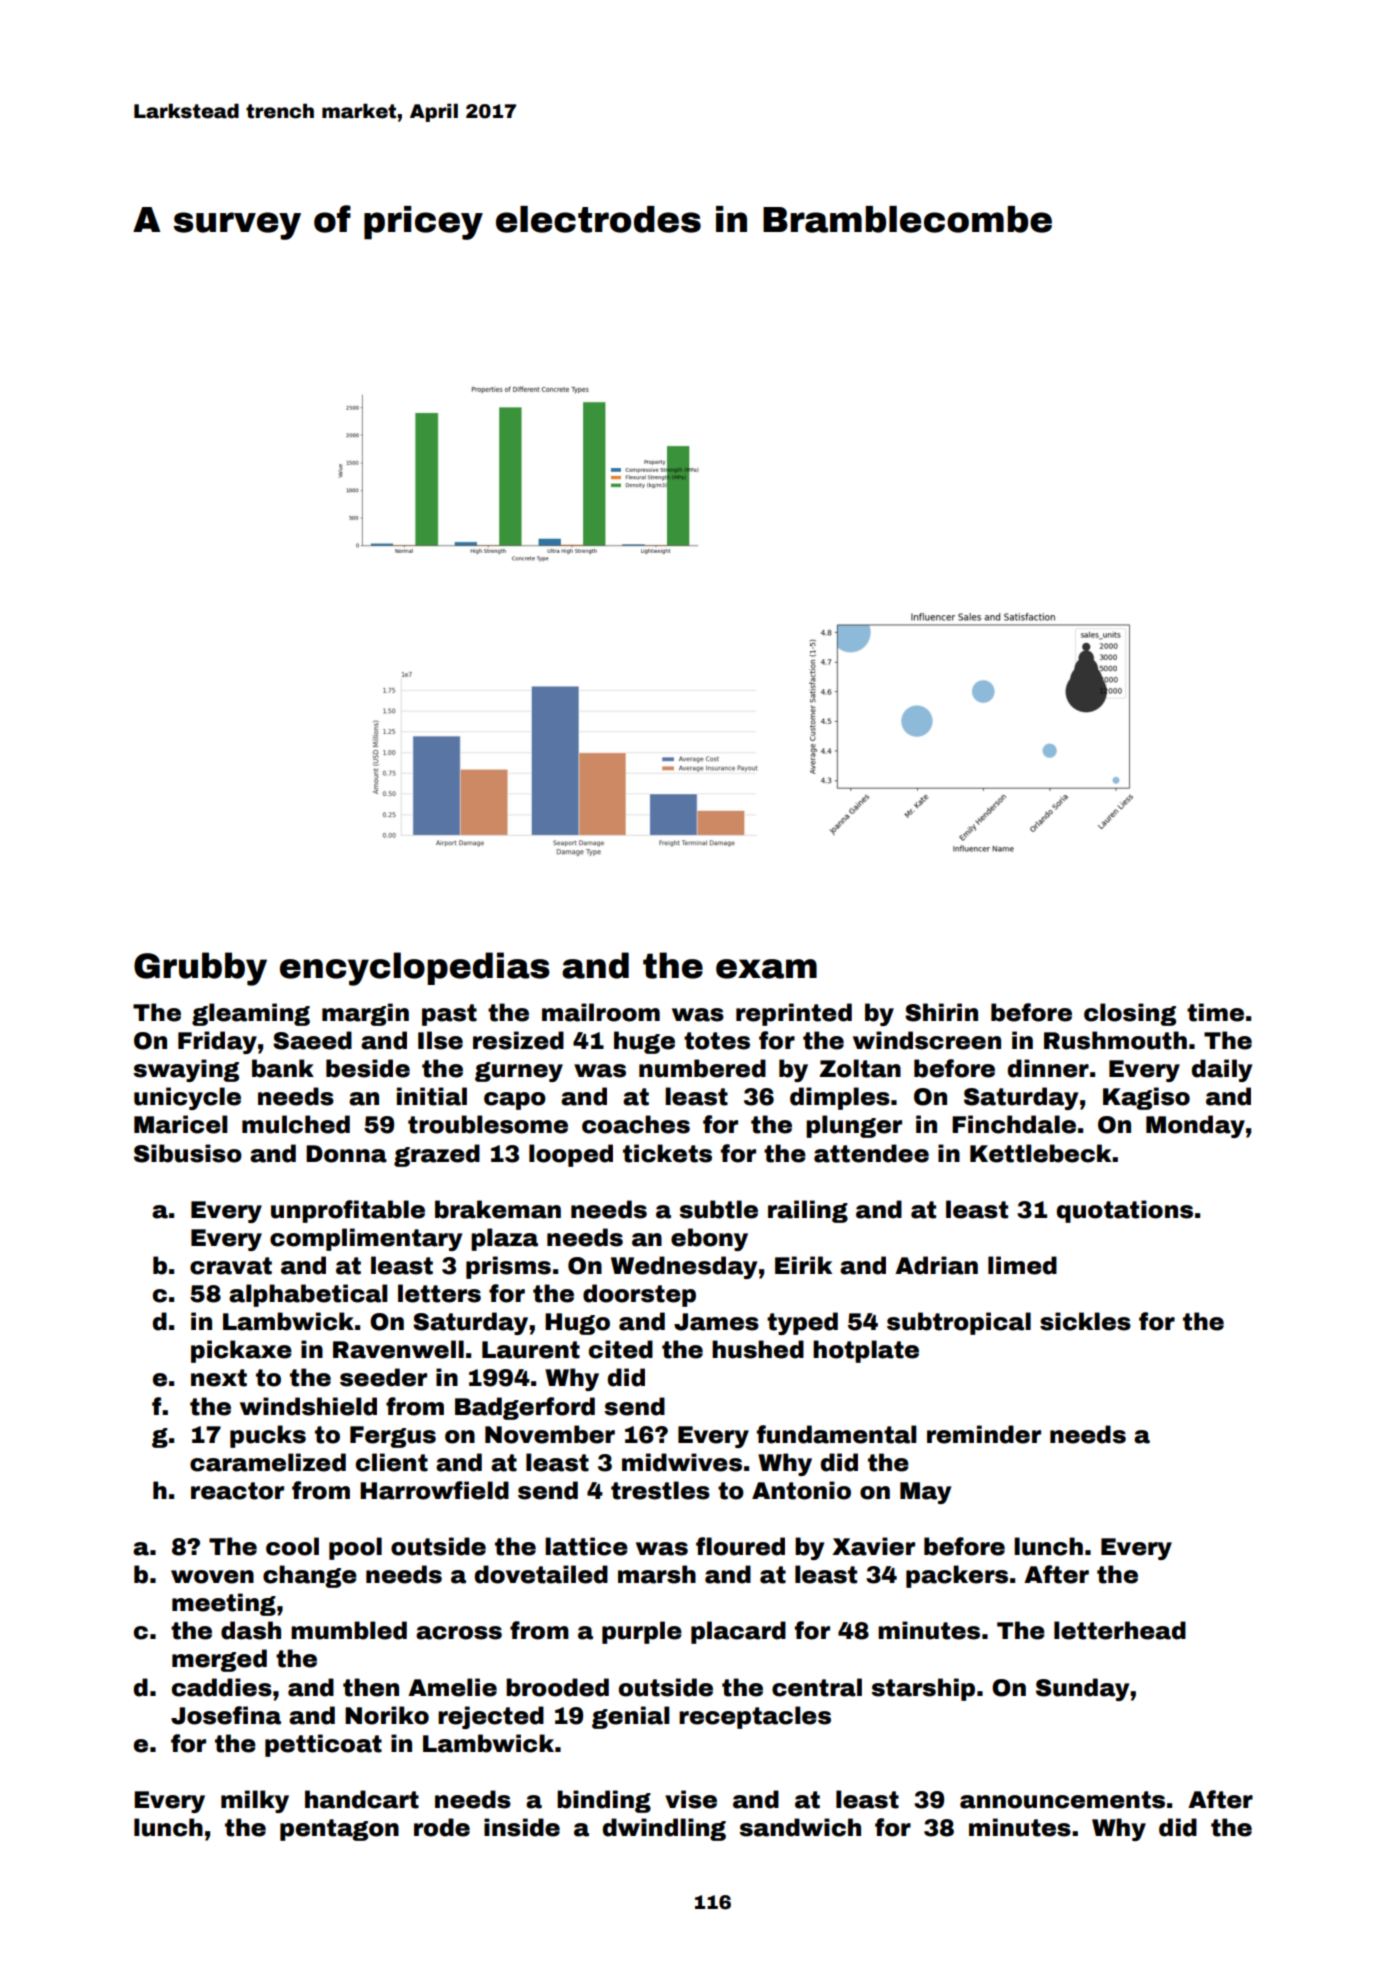 The image size is (1386, 1969). I want to click on unicycle, so click(187, 1098).
